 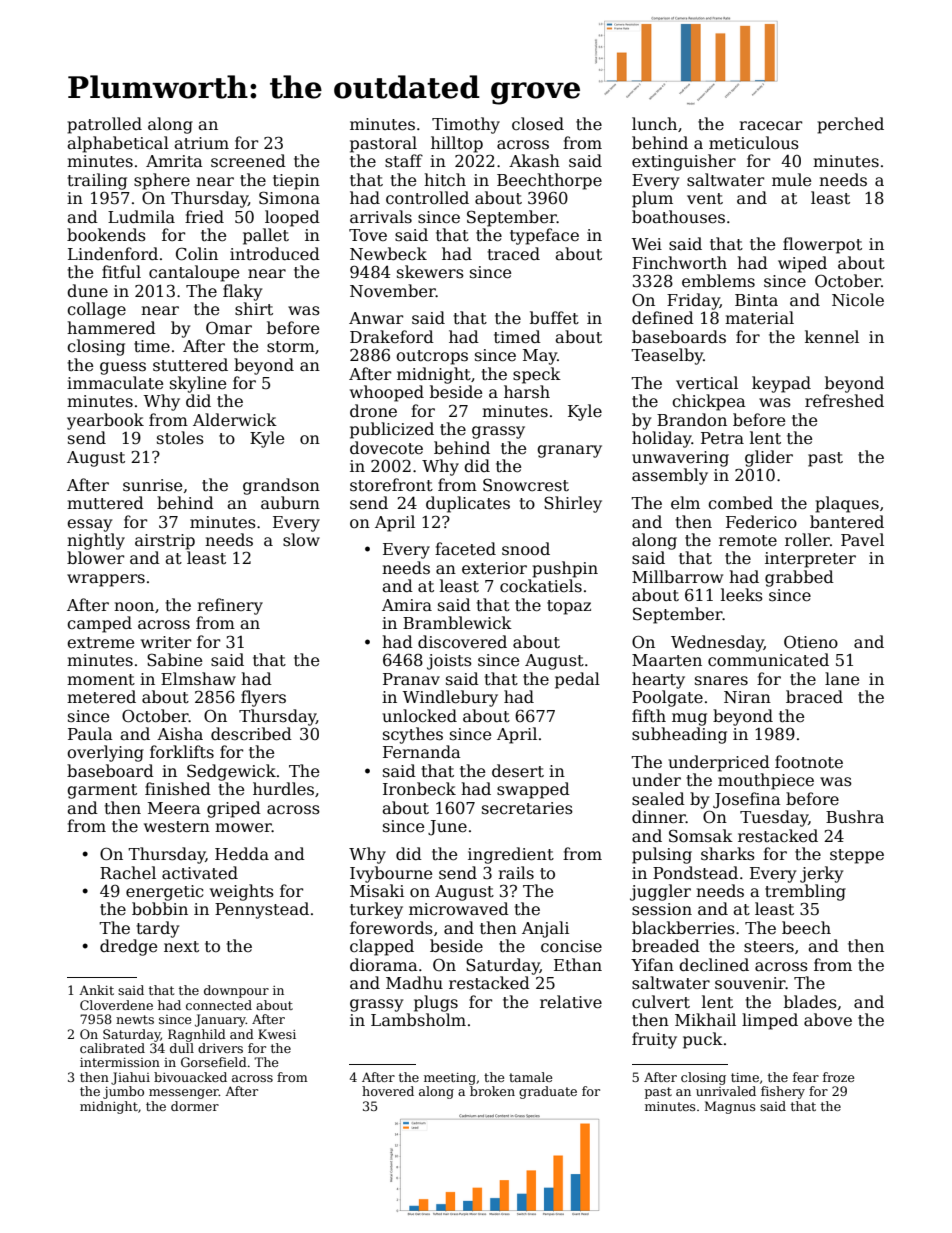 I want to click on flowerpot, so click(x=822, y=245).
